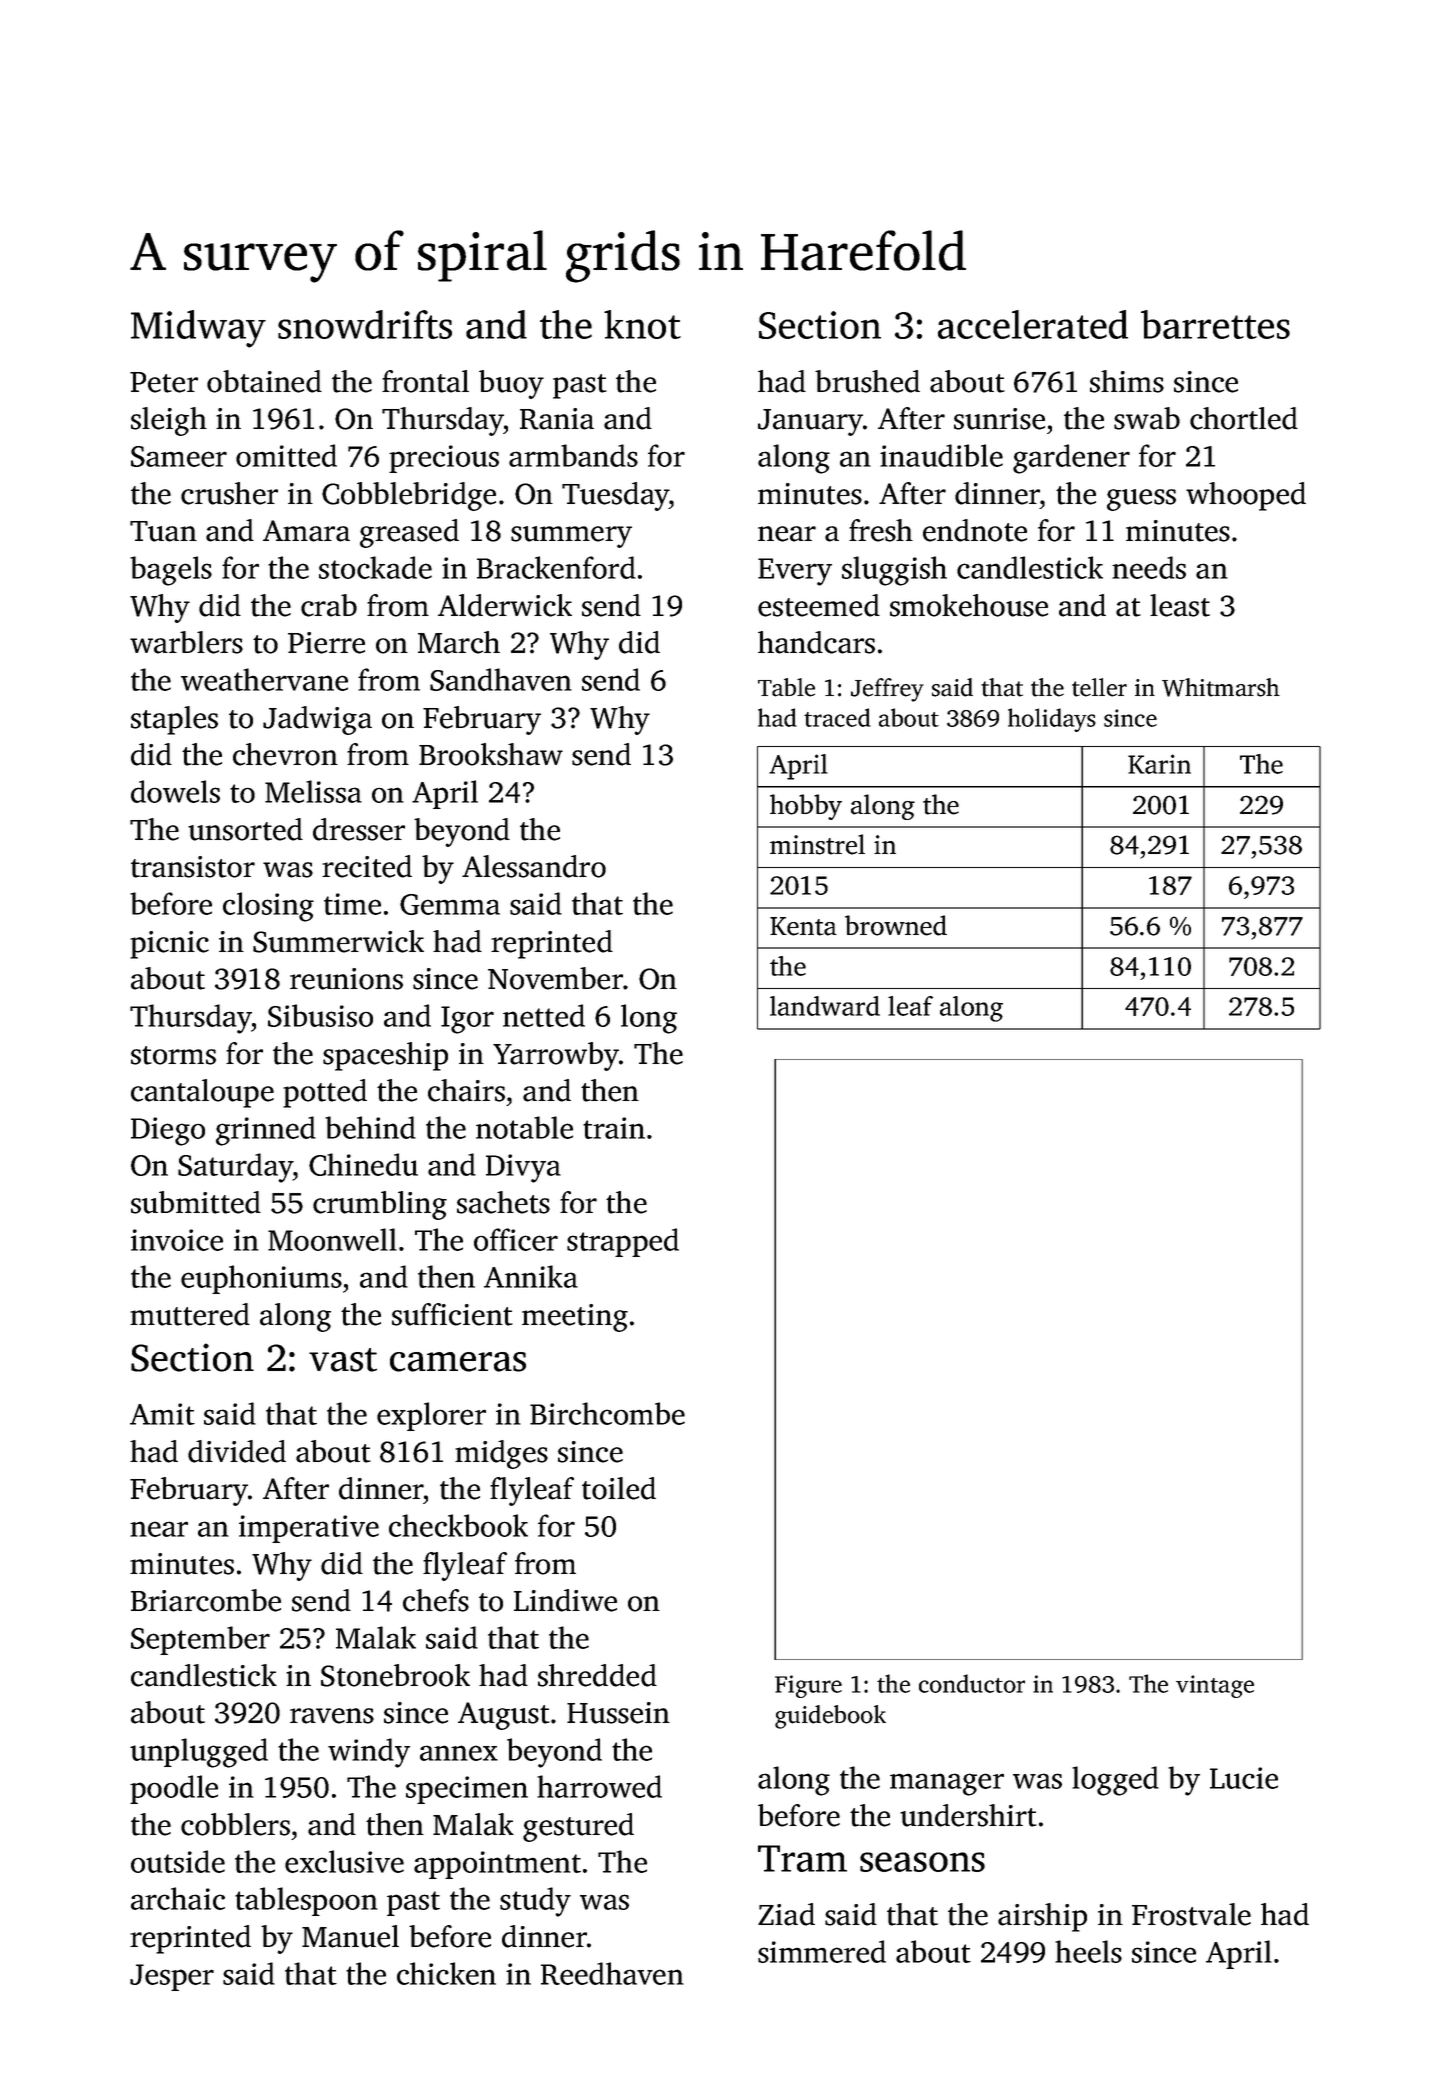 The height and width of the screenshot is (2100, 1450). I want to click on Amit, so click(162, 1414).
